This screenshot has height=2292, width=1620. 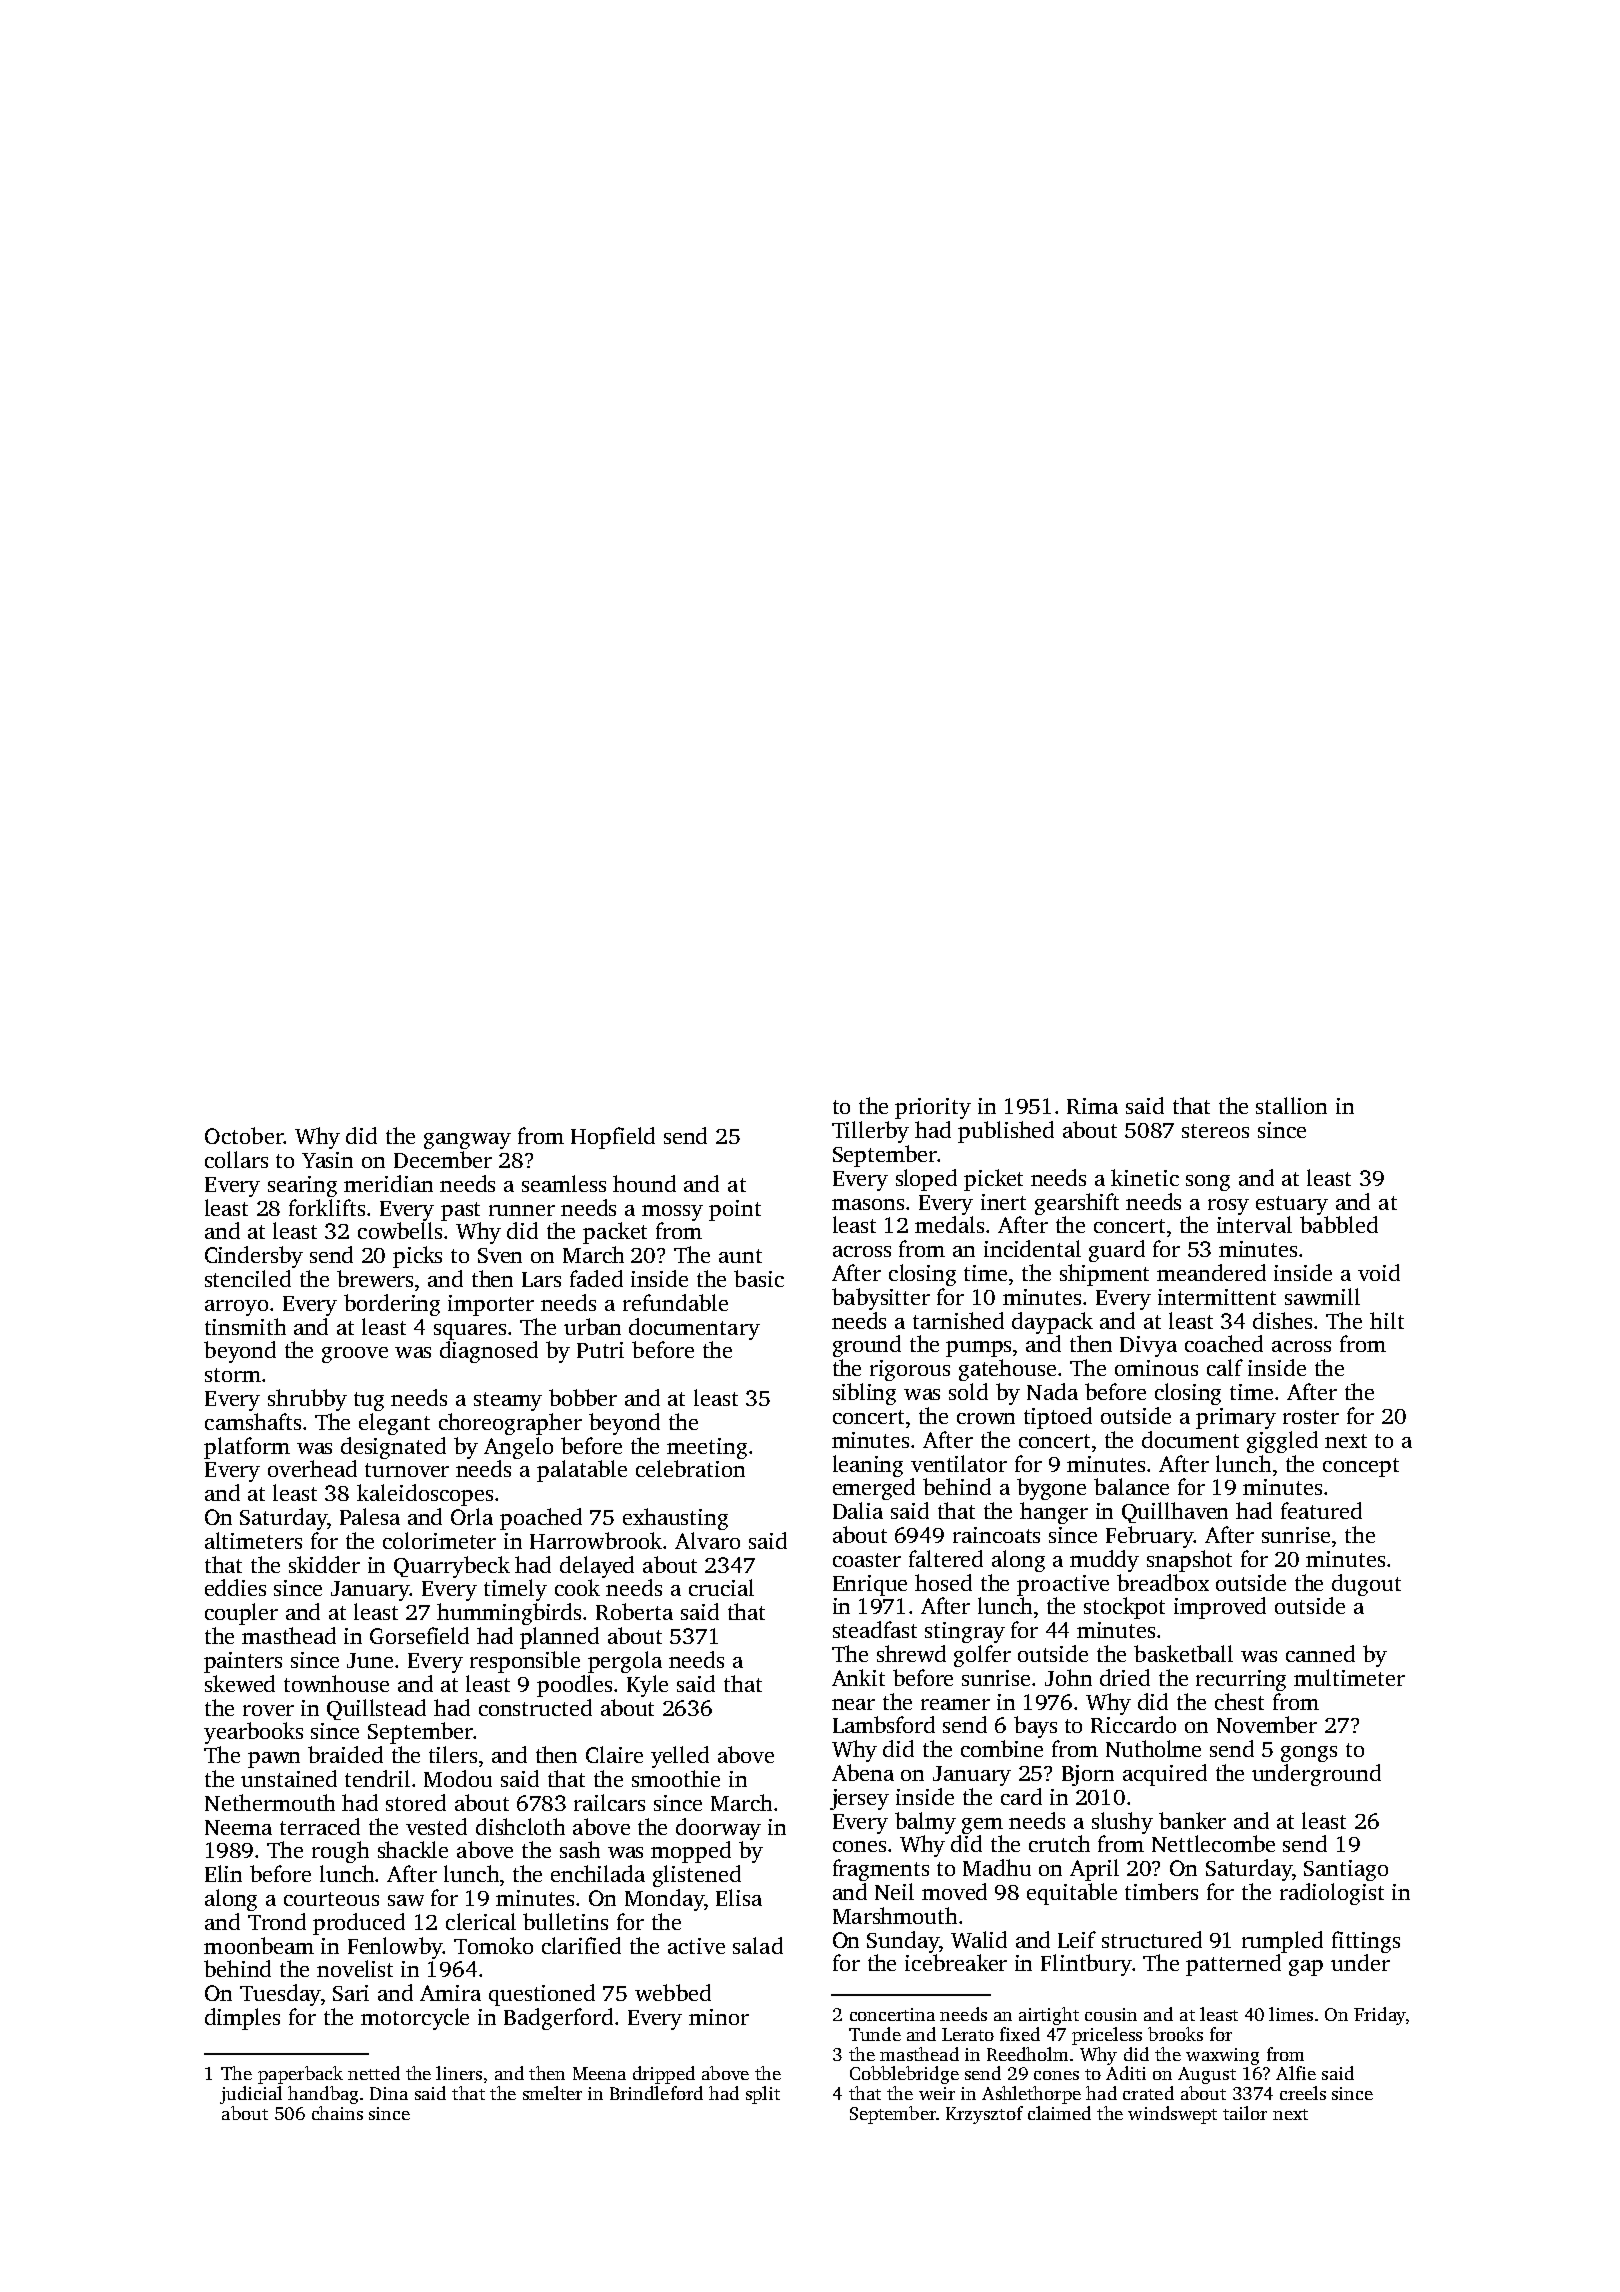 What do you see at coordinates (592, 1326) in the screenshot?
I see `urban` at bounding box center [592, 1326].
